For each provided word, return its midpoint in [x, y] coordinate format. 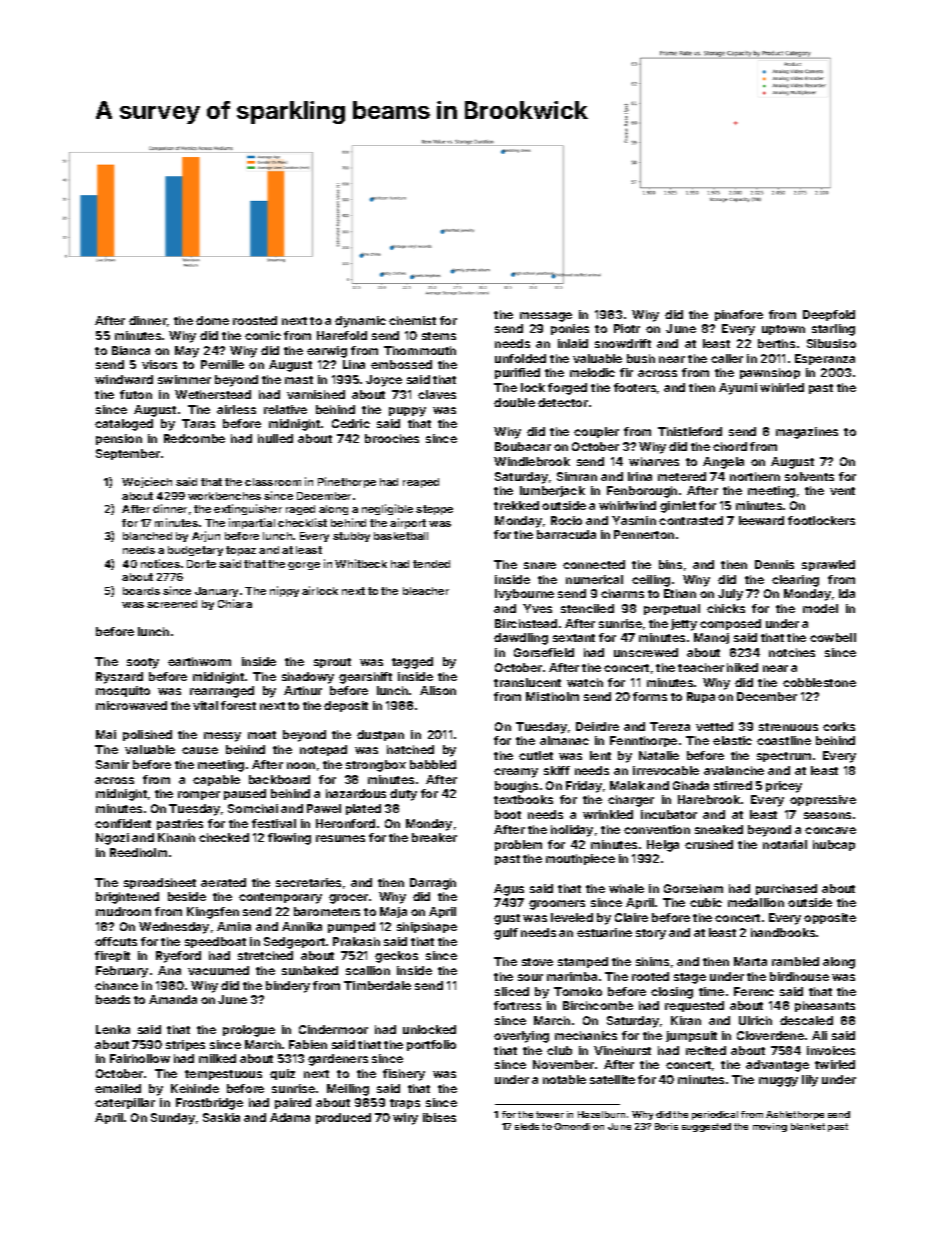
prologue [249, 1031]
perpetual [672, 609]
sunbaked [310, 970]
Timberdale [377, 985]
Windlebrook [532, 461]
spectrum [784, 757]
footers [635, 387]
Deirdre [597, 726]
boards [141, 591]
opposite [830, 918]
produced [343, 1118]
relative [285, 409]
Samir [112, 764]
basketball [401, 536]
